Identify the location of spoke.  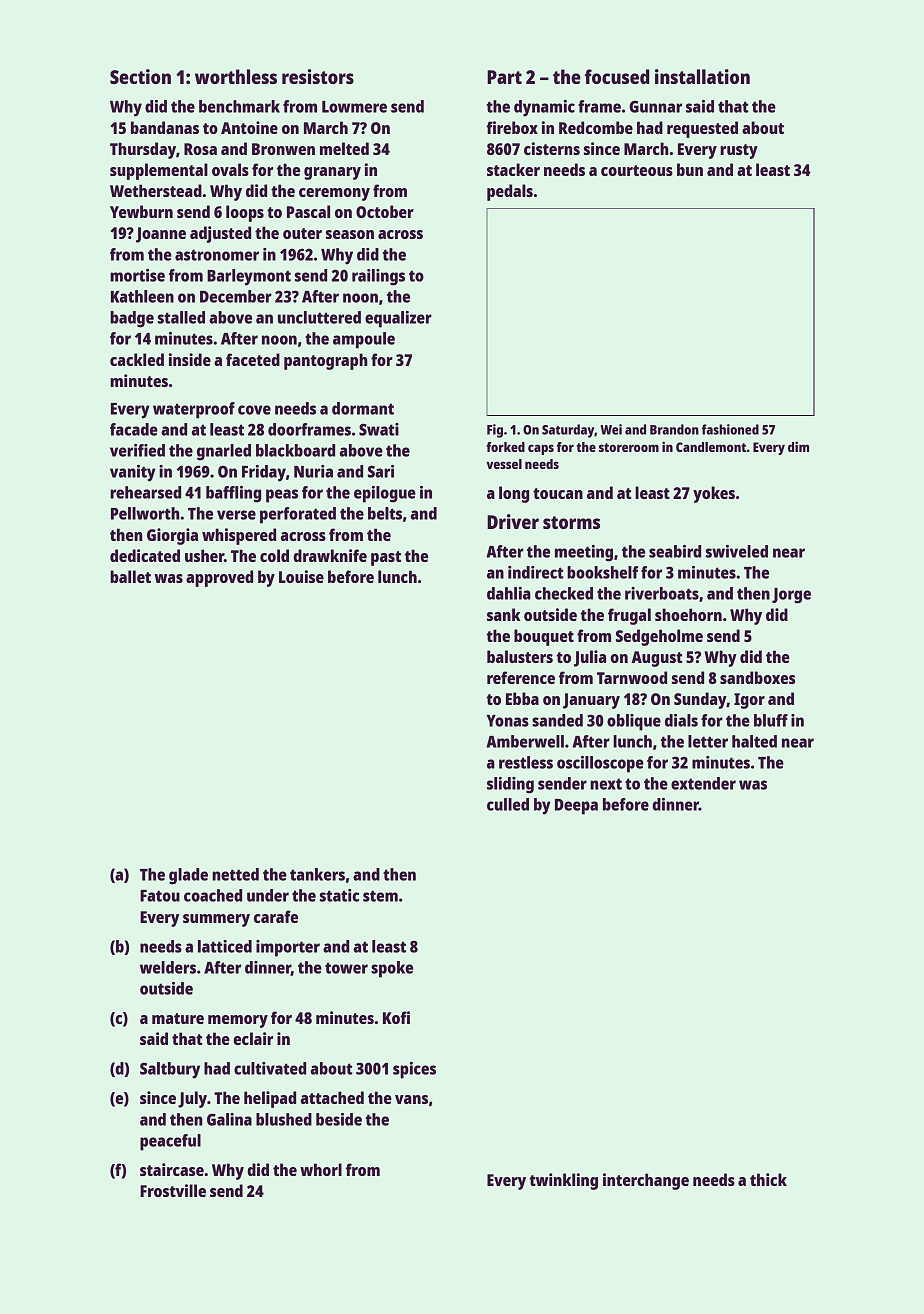
(392, 969).
